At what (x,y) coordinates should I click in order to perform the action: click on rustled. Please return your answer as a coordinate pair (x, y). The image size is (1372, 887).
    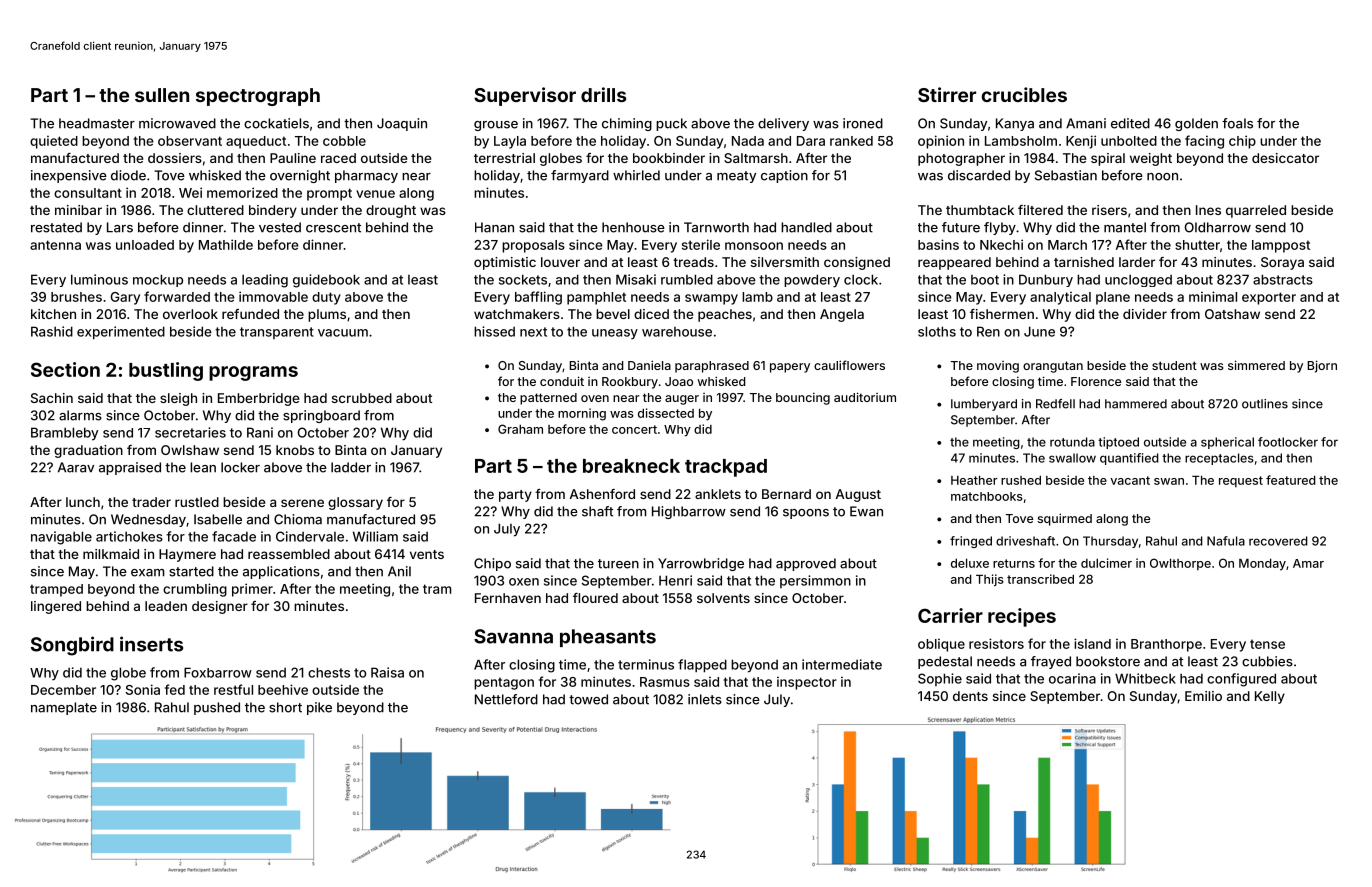
    Looking at the image, I should click on (197, 502).
